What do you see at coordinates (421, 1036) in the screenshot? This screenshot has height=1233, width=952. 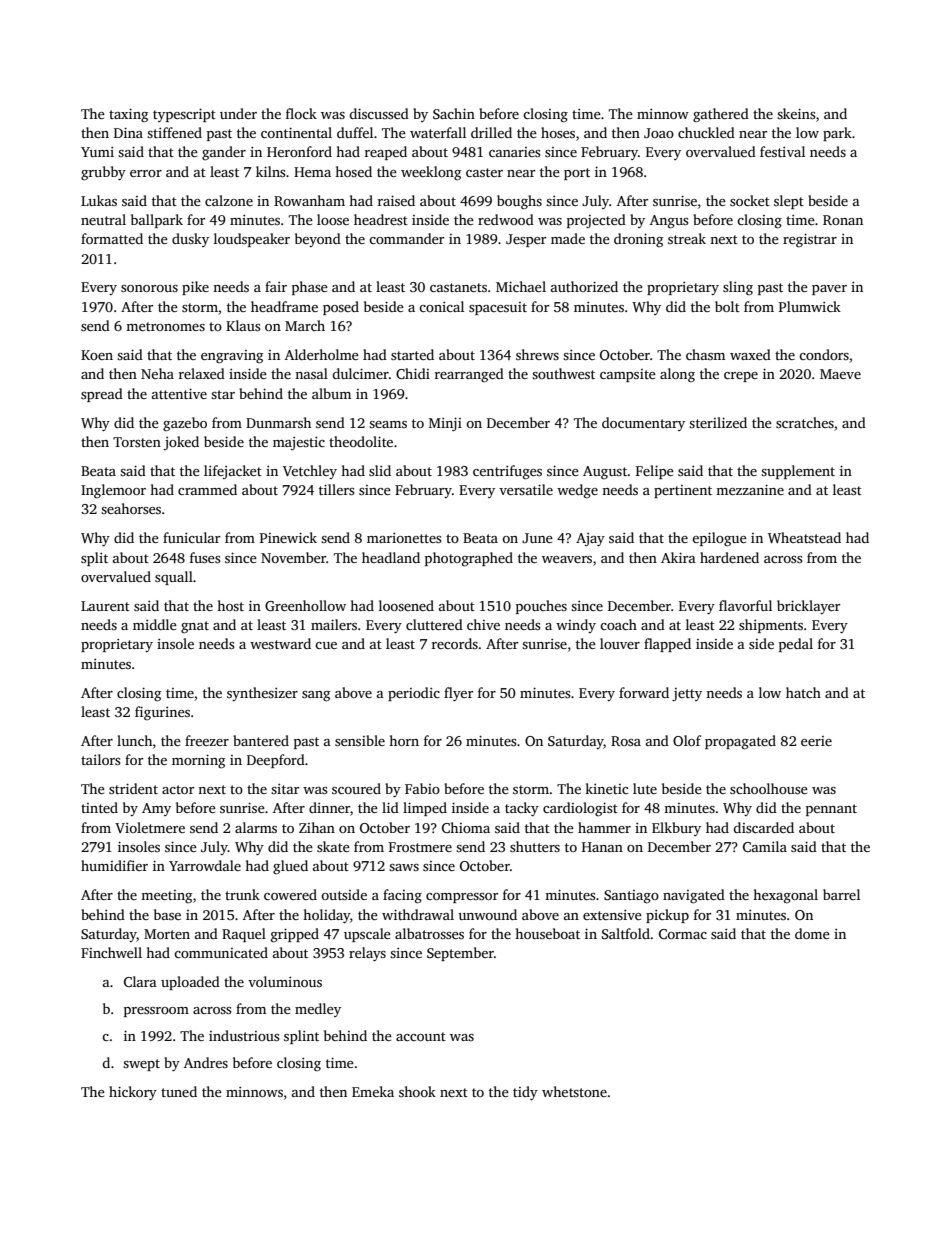 I see `account` at bounding box center [421, 1036].
